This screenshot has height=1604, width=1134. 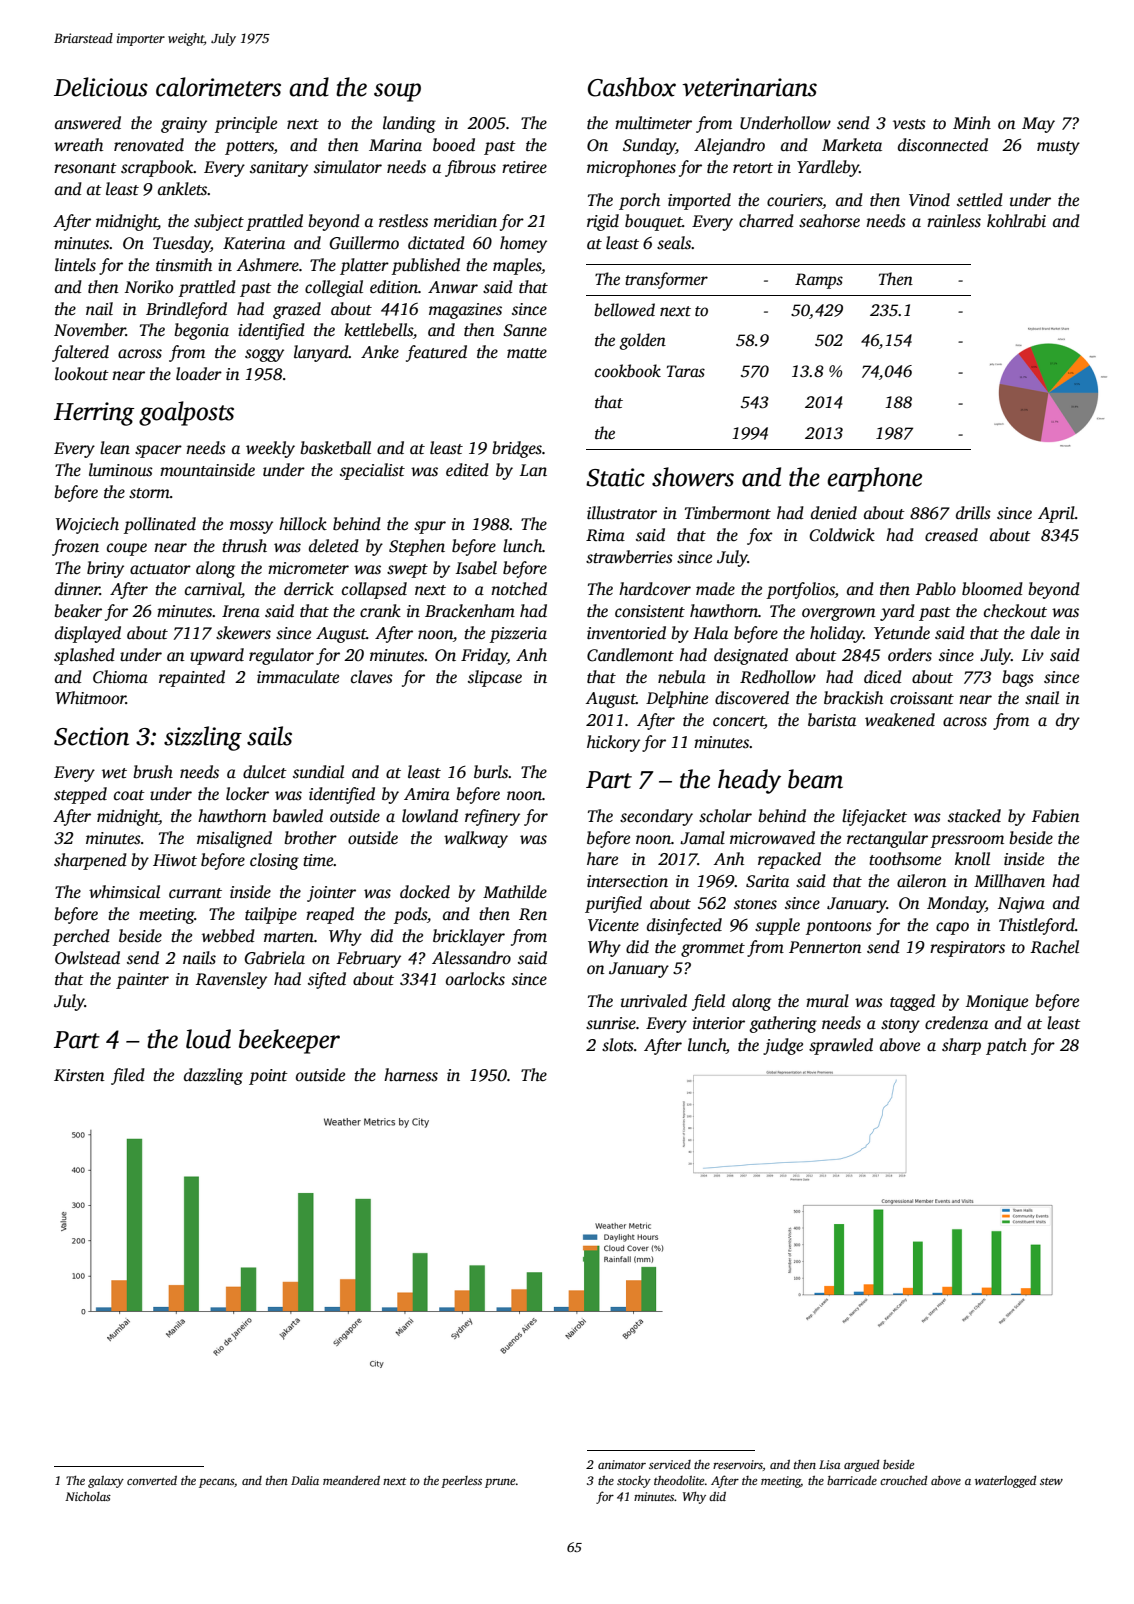 What do you see at coordinates (1006, 1046) in the screenshot?
I see `patch` at bounding box center [1006, 1046].
